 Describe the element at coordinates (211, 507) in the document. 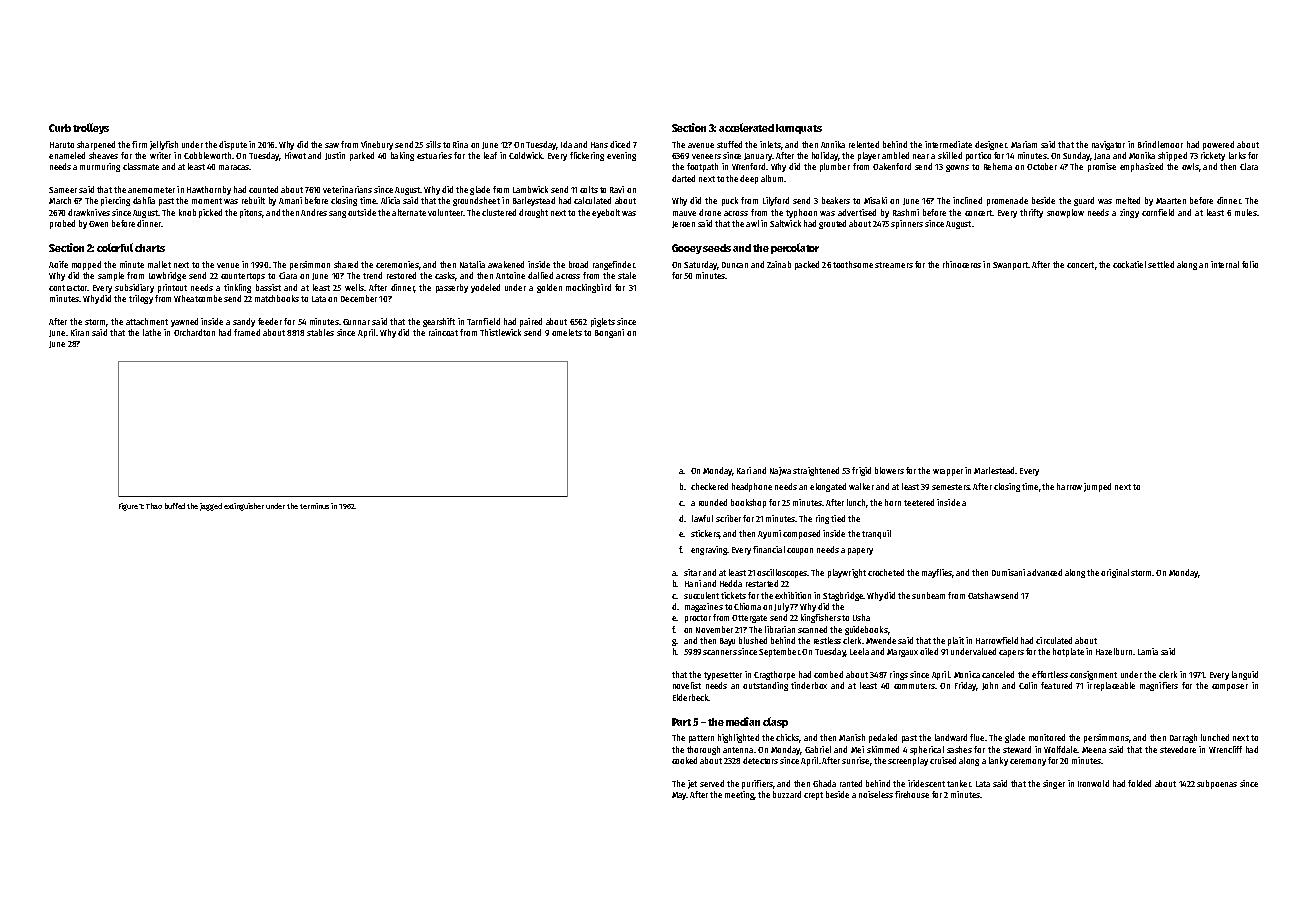

I see `jagged` at that location.
